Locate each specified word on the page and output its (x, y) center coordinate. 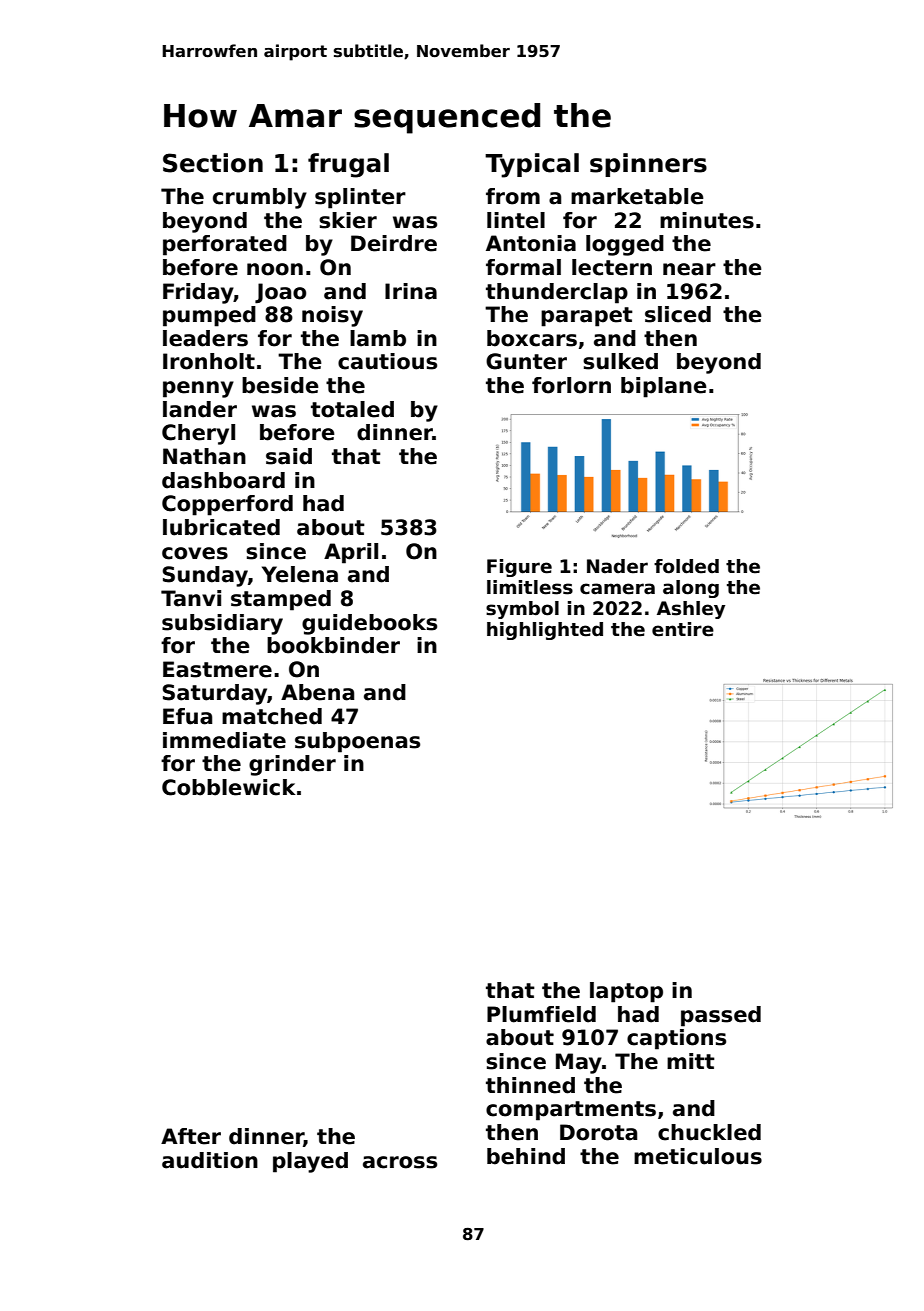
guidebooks (369, 624)
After (191, 1136)
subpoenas (357, 742)
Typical (532, 165)
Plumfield (541, 1014)
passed (721, 1016)
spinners (648, 165)
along (691, 589)
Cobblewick (229, 787)
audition (210, 1160)
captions (676, 1039)
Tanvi (191, 598)
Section (213, 163)
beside (280, 385)
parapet (587, 317)
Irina (411, 291)
